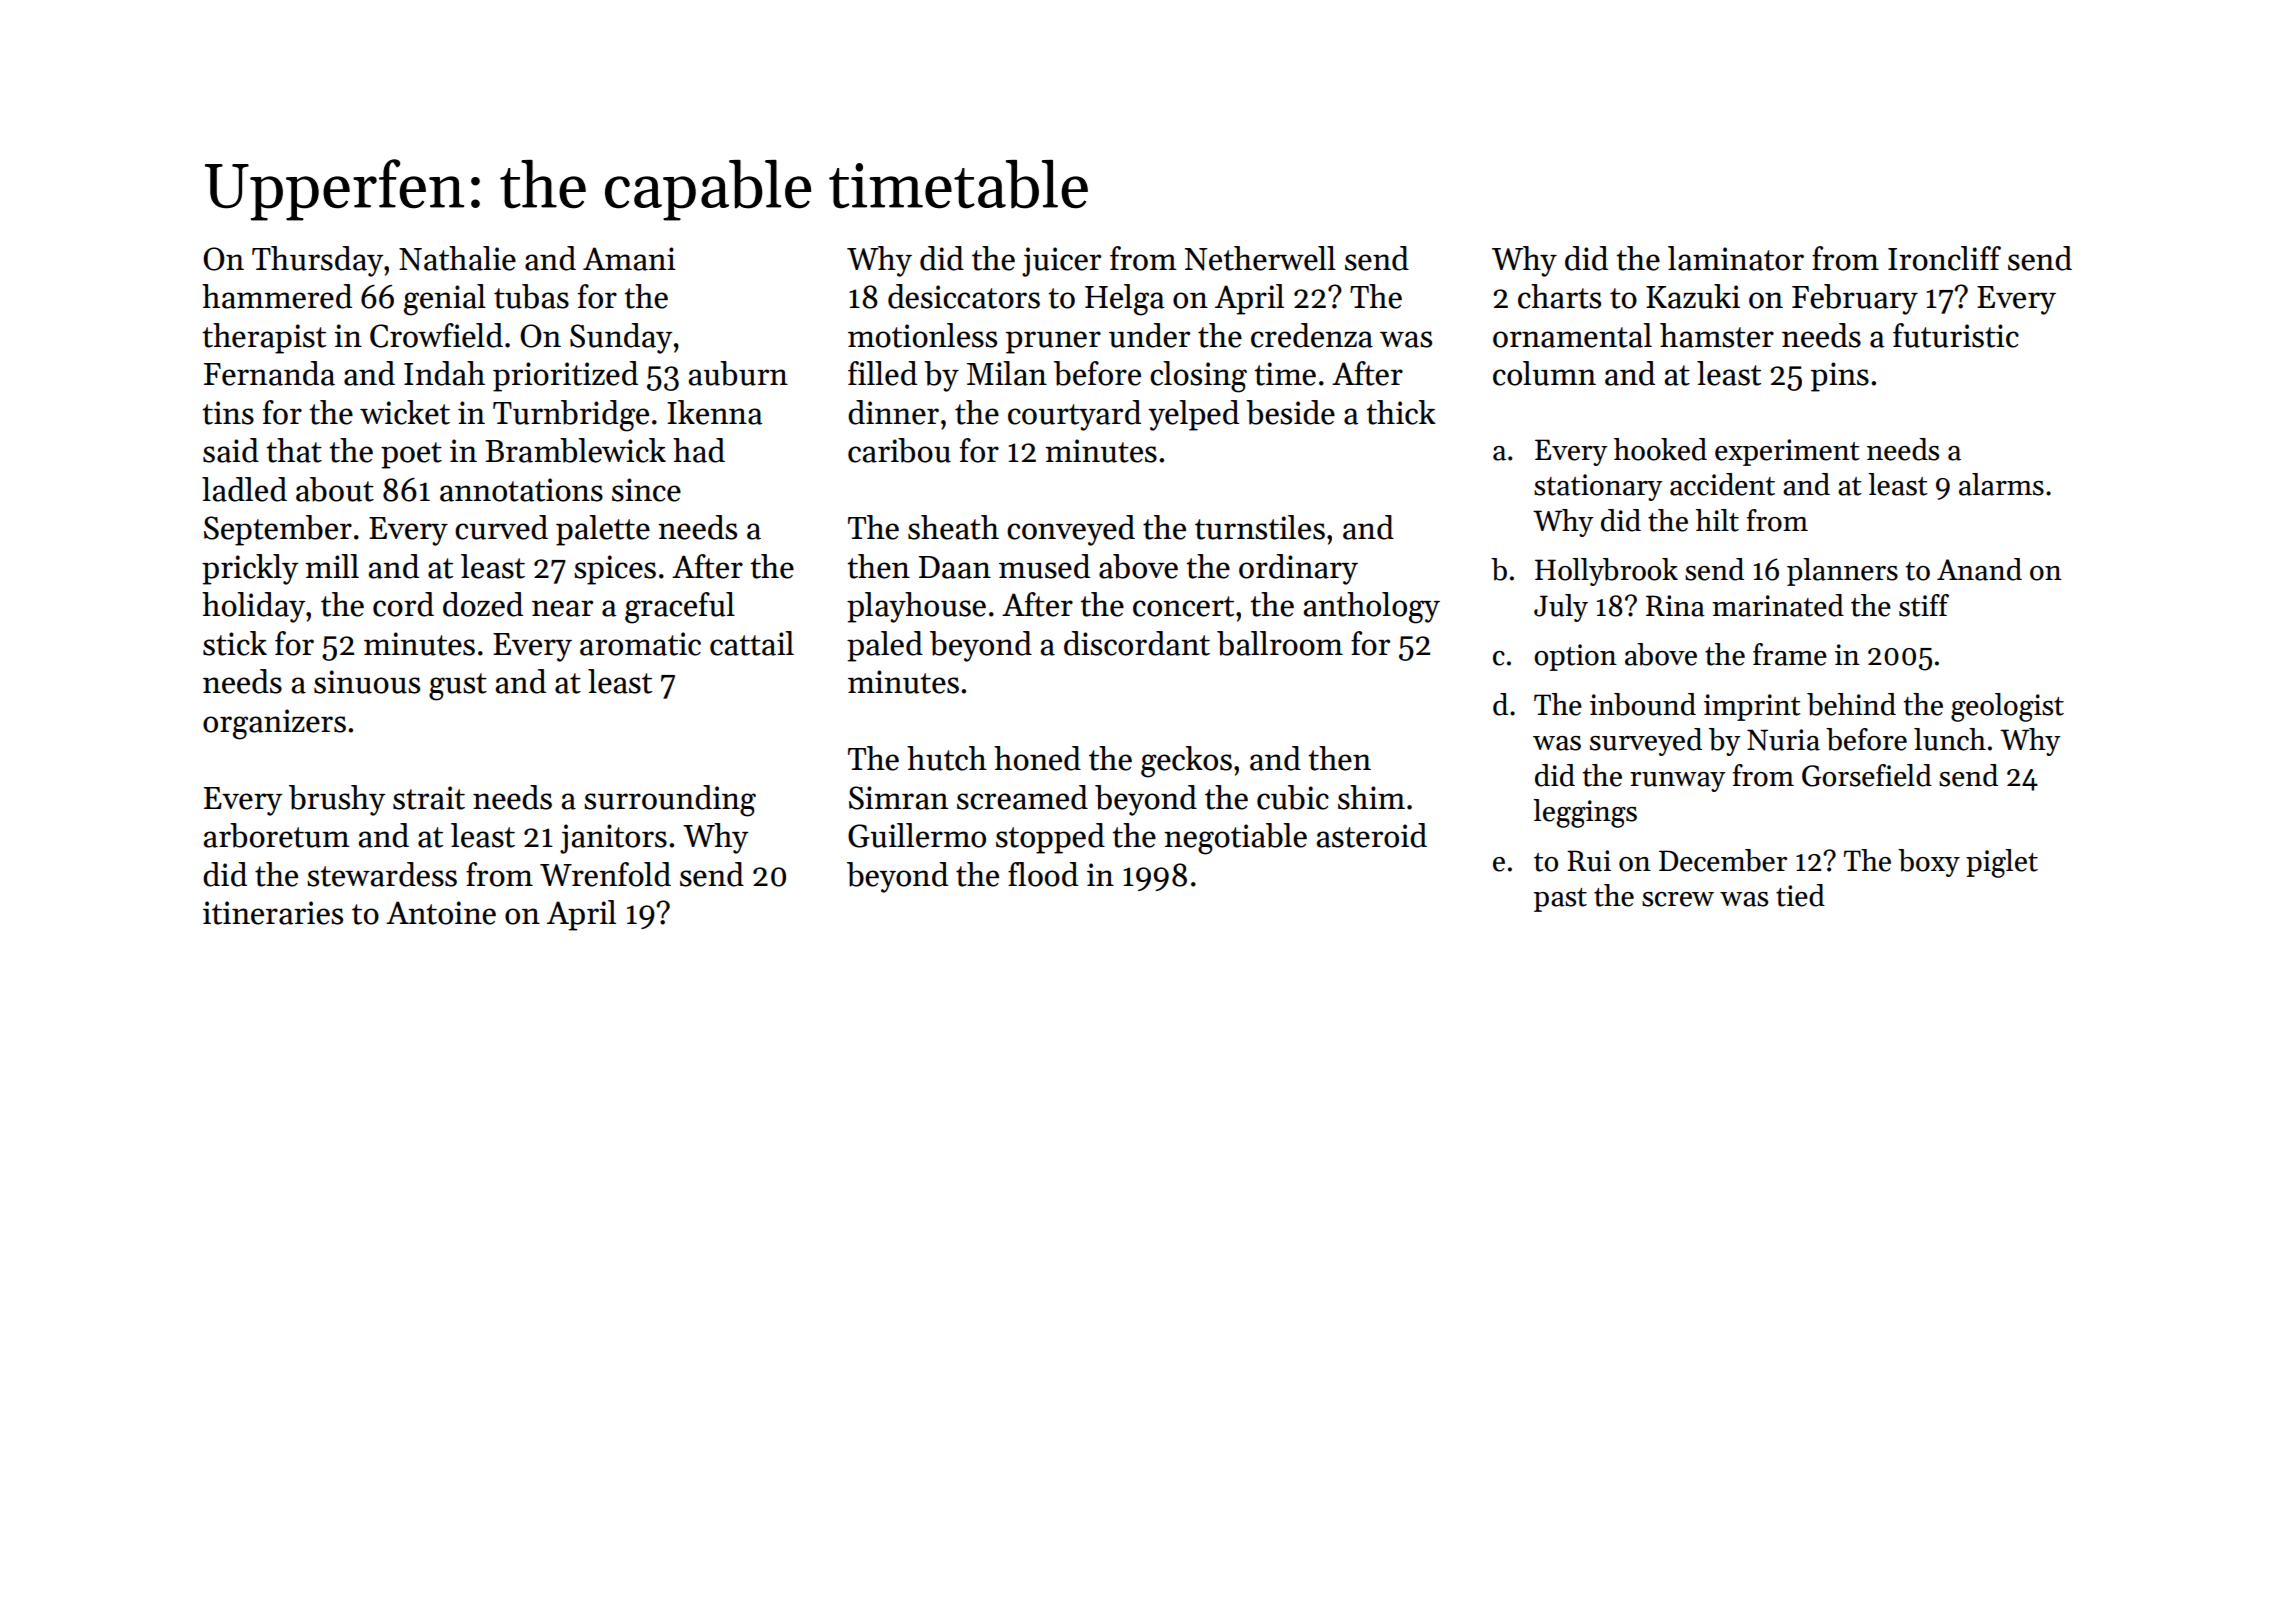  Describe the element at coordinates (1260, 527) in the screenshot. I see `turnstiles` at that location.
